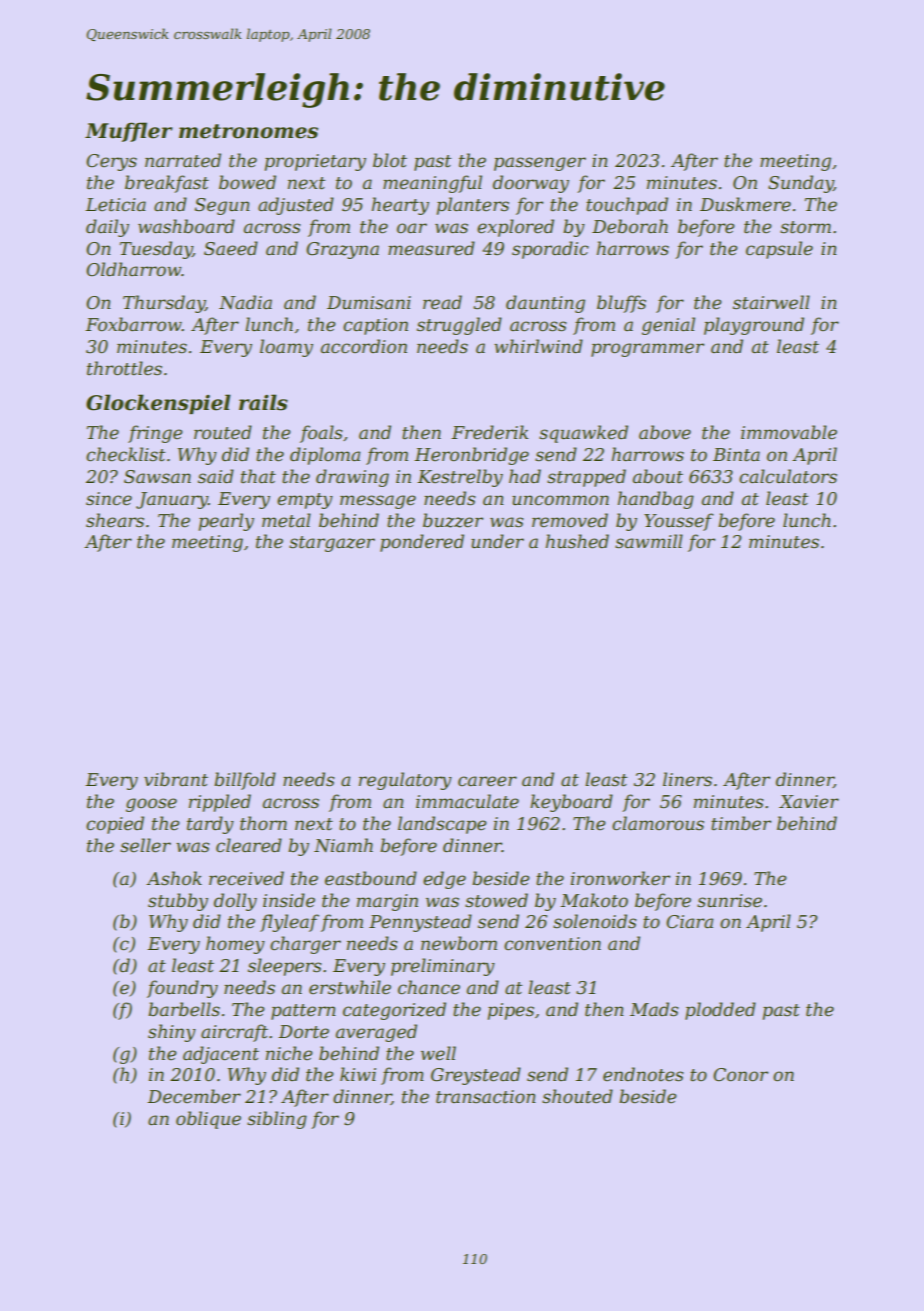 The image size is (924, 1311). I want to click on blot, so click(390, 160).
